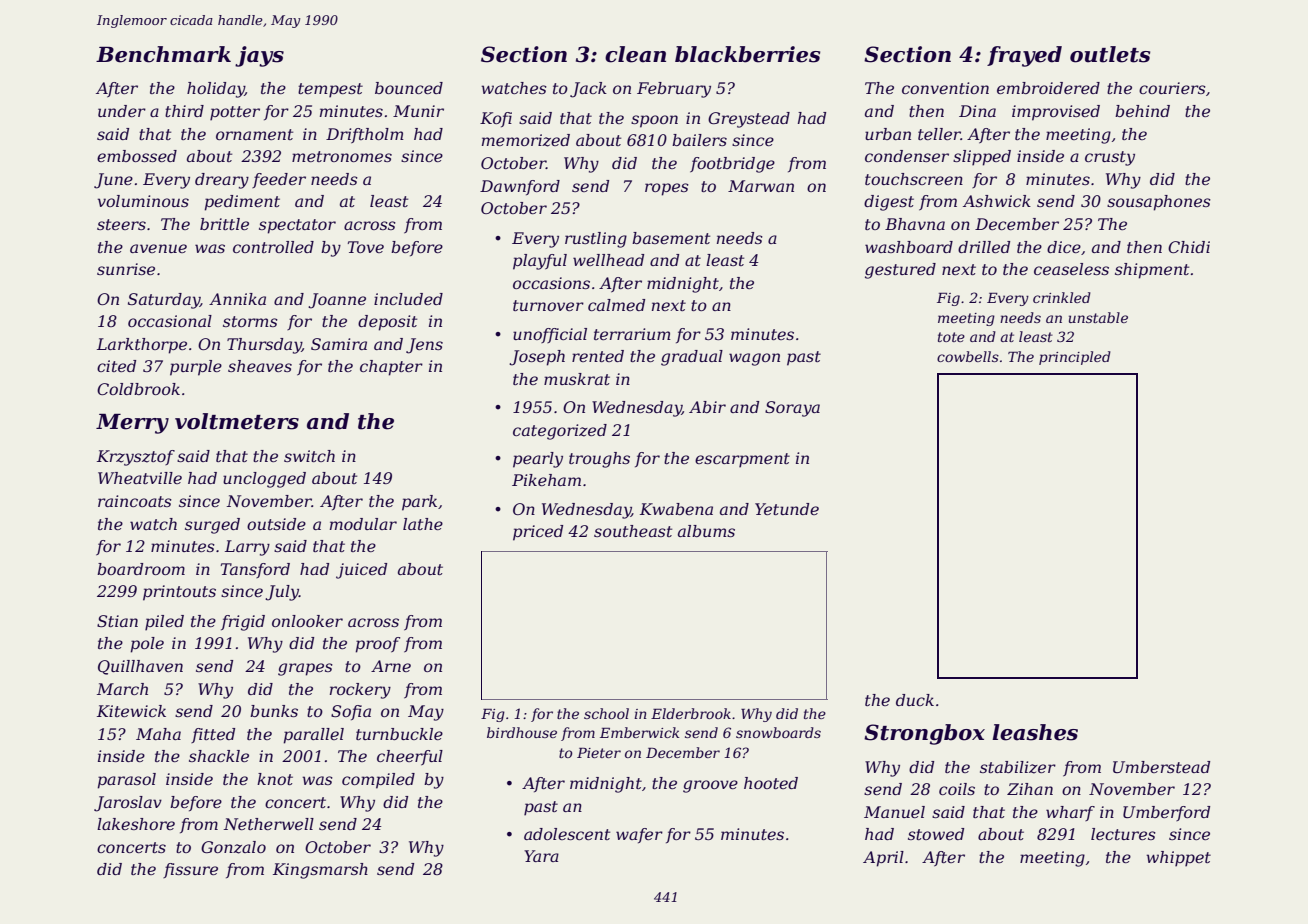  What do you see at coordinates (639, 835) in the screenshot?
I see `wafer` at bounding box center [639, 835].
